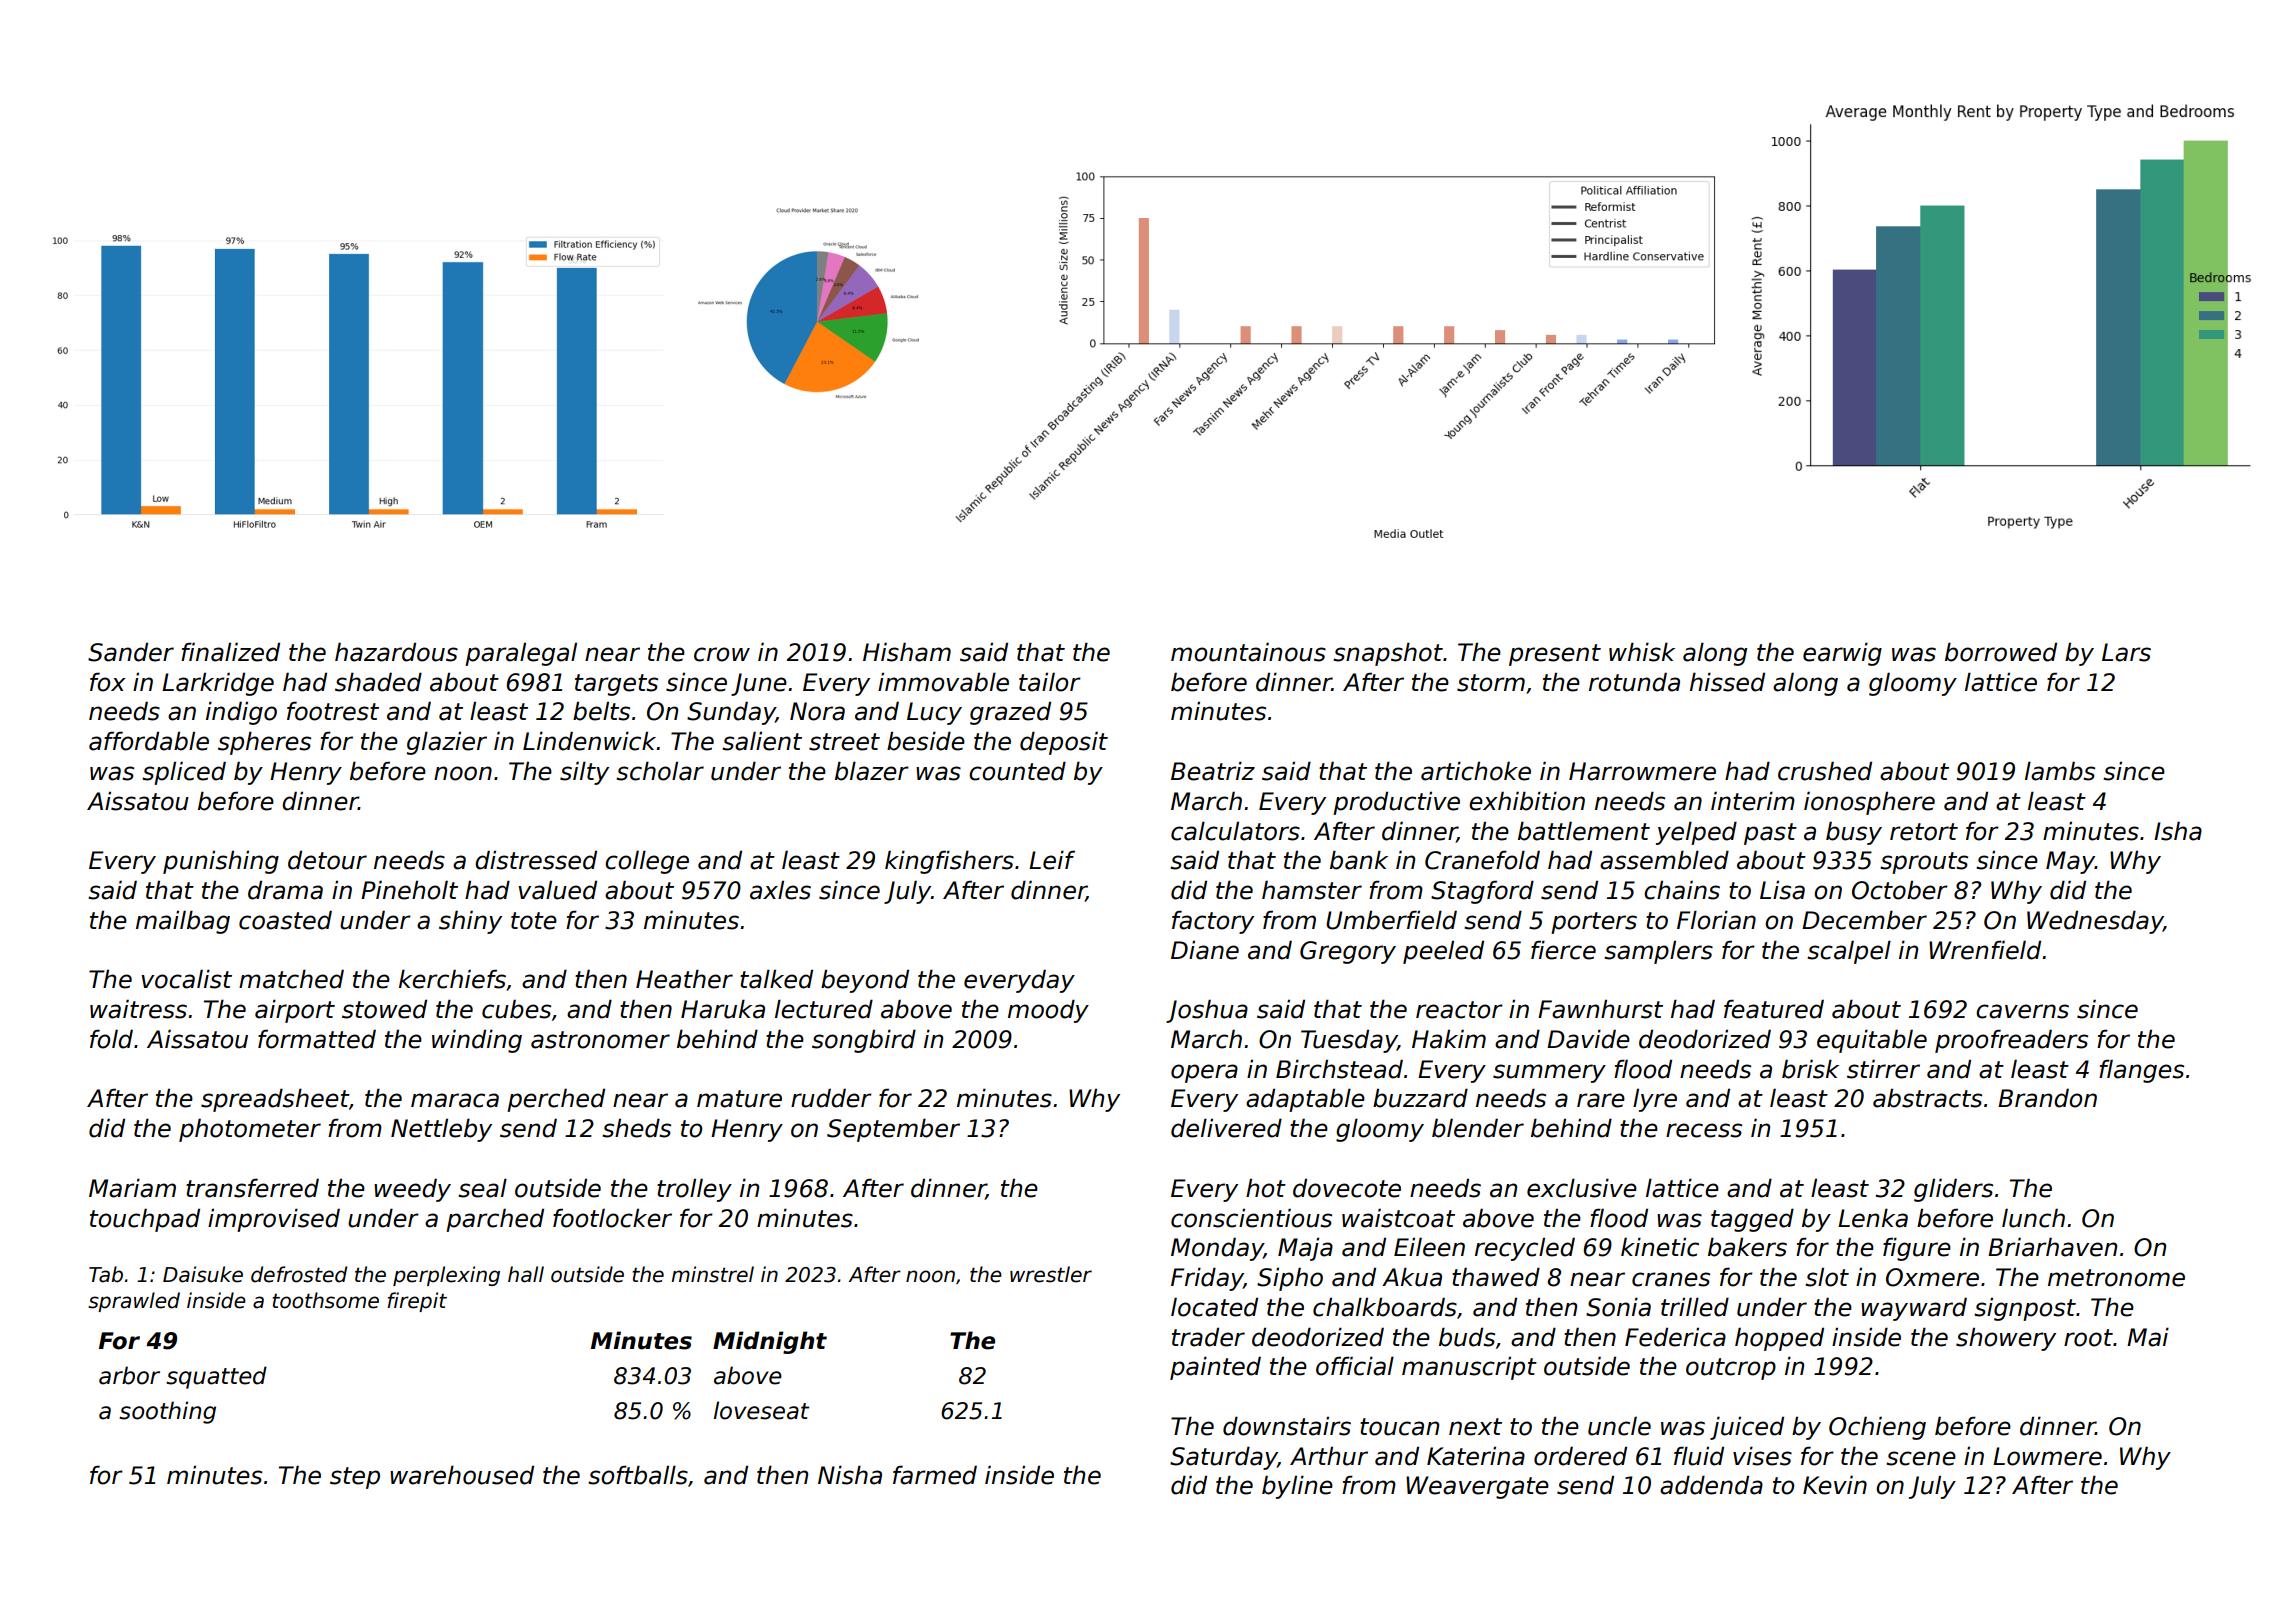 The width and height of the screenshot is (2292, 1620). What do you see at coordinates (1619, 1426) in the screenshot?
I see `uncle` at bounding box center [1619, 1426].
